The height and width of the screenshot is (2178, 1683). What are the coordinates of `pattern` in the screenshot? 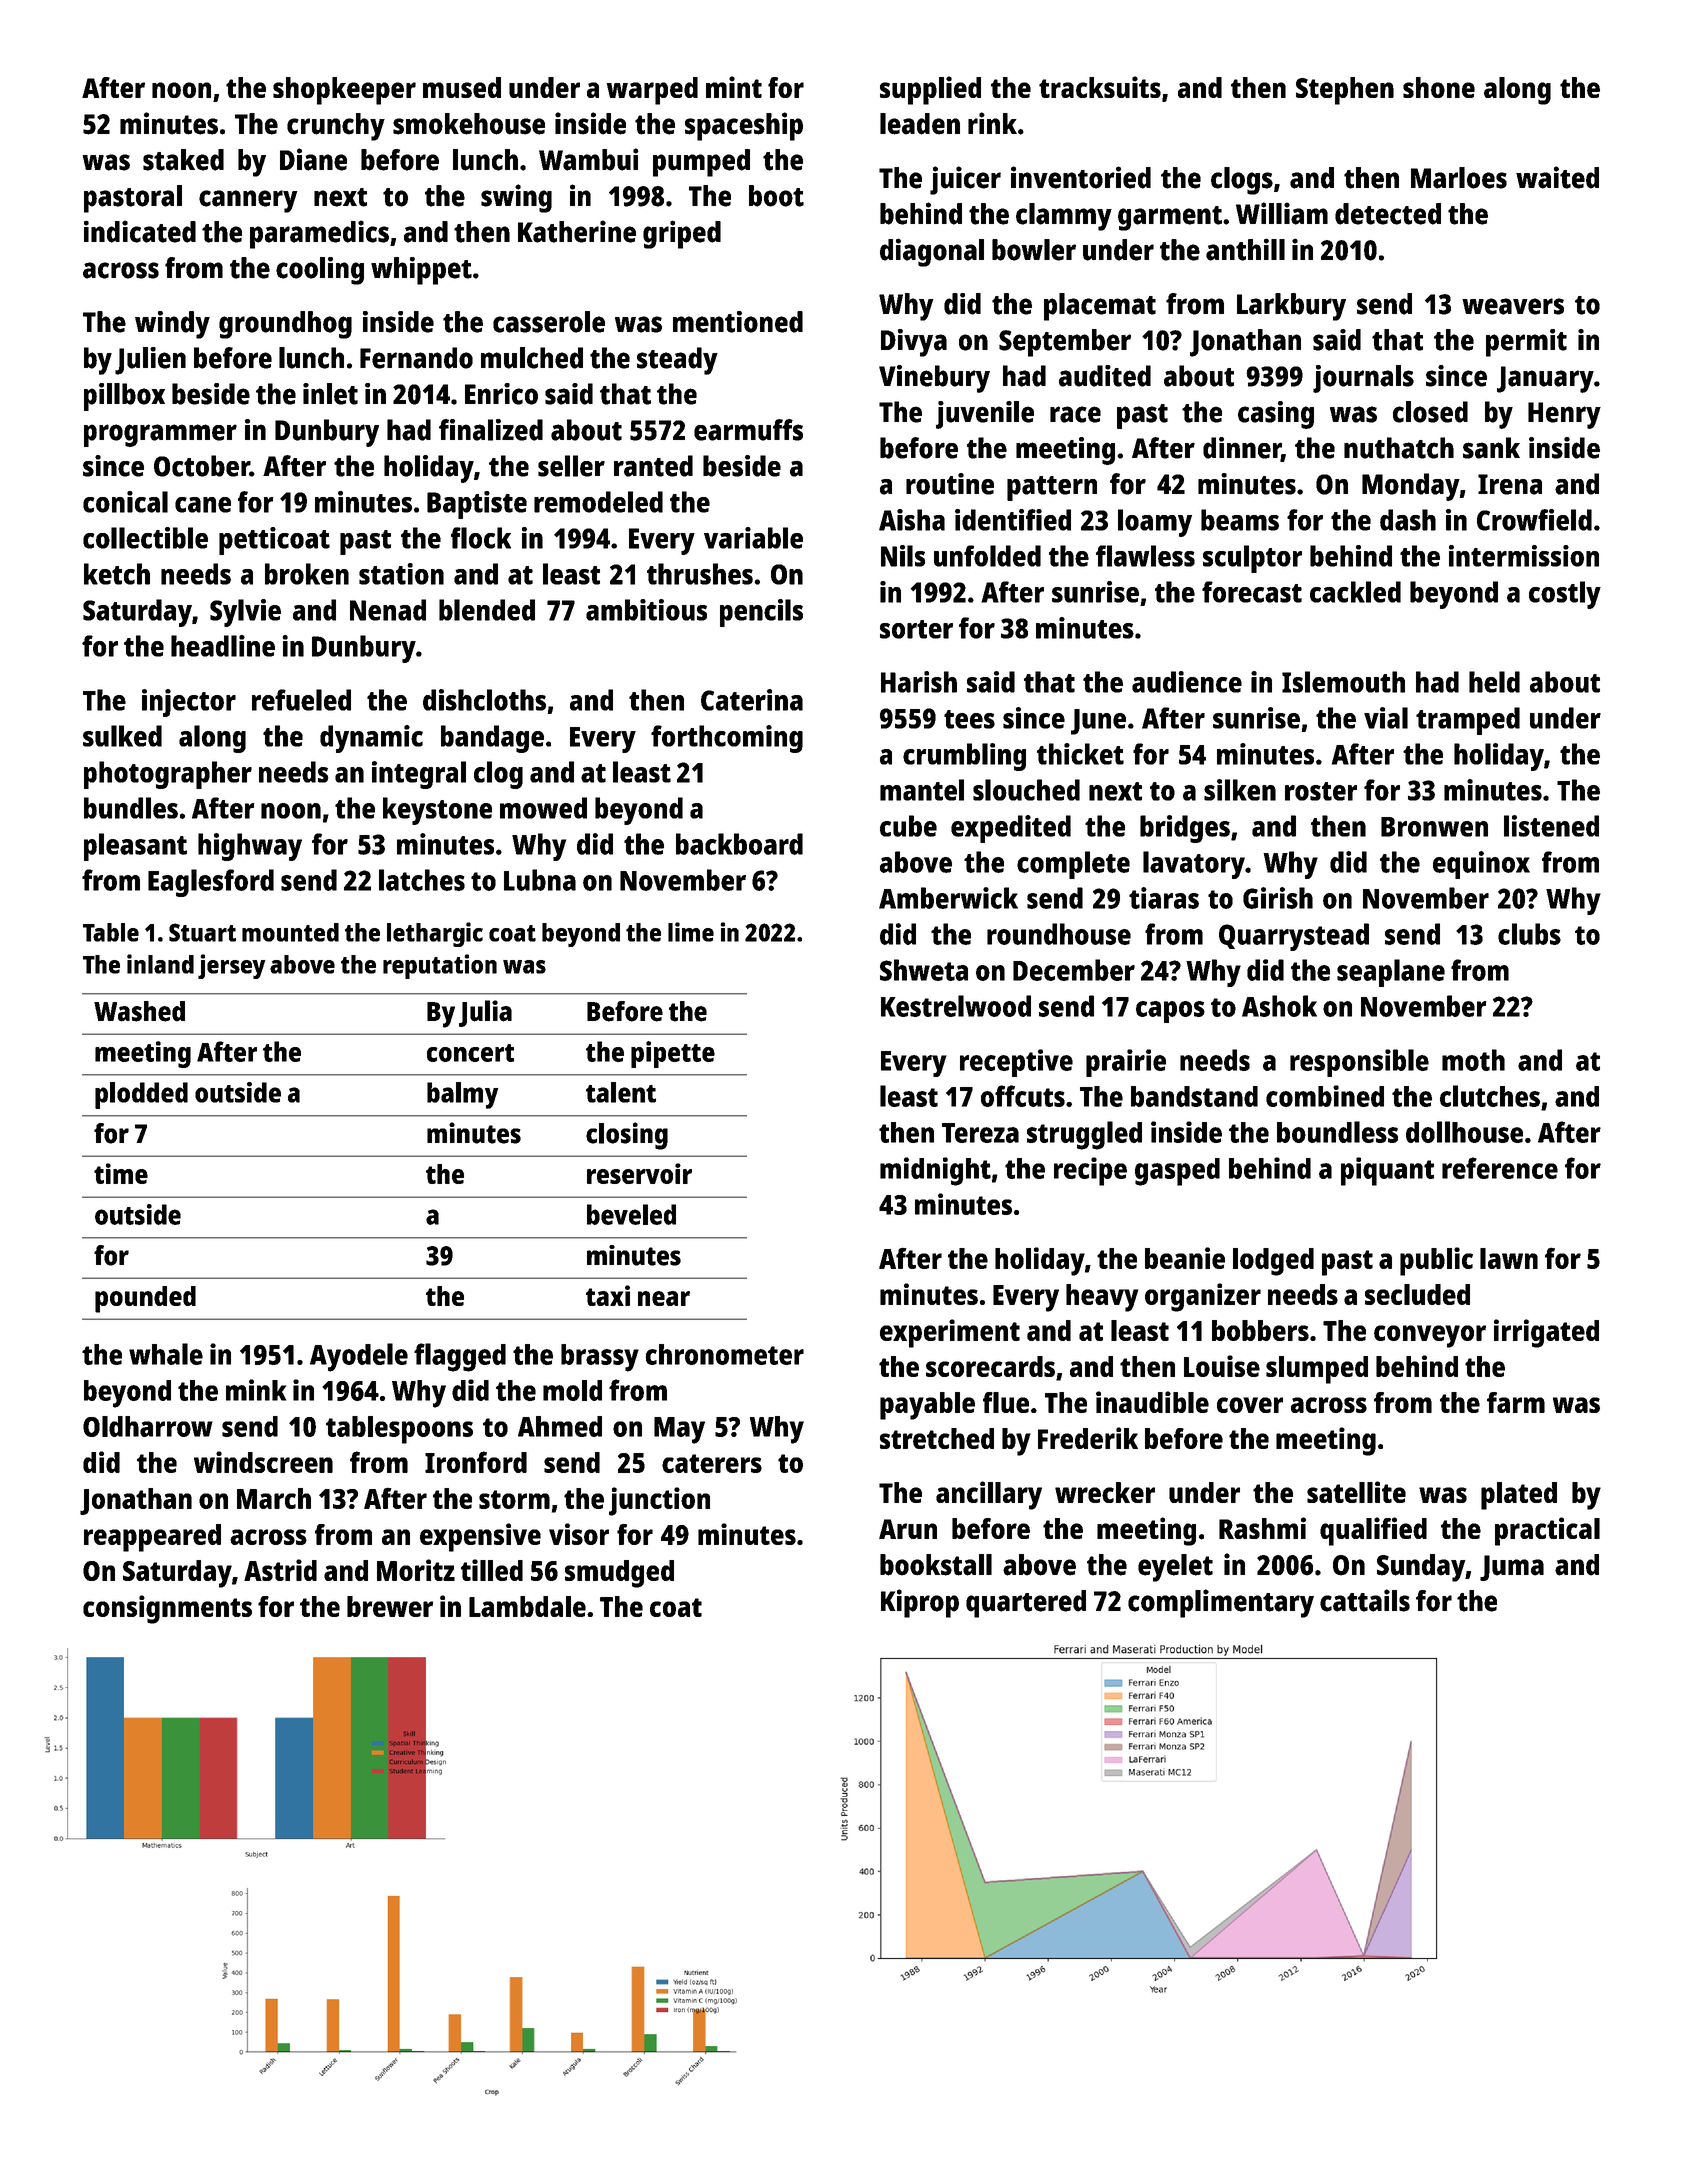 It's located at (1052, 488).
